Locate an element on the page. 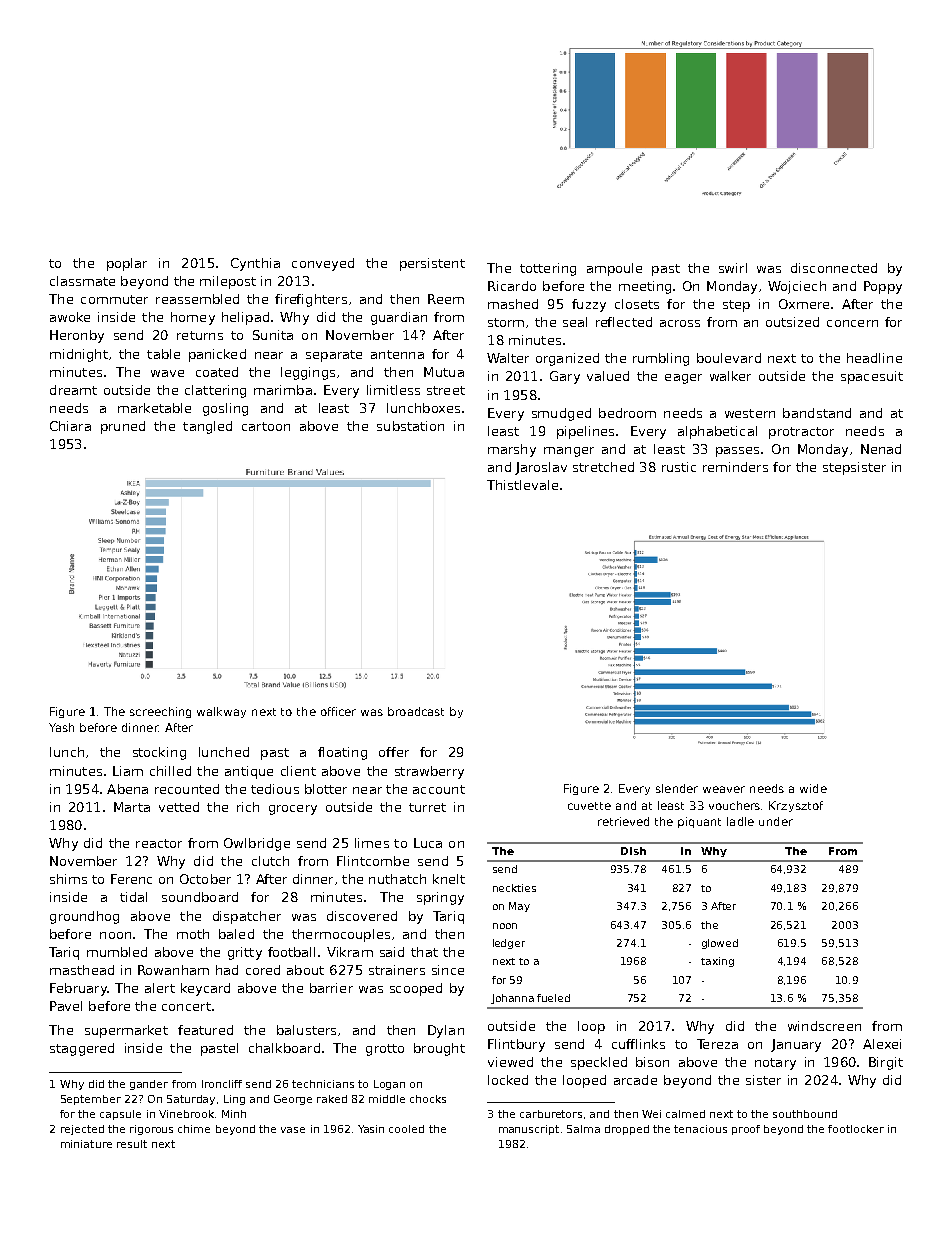 The width and height of the page is (952, 1233). tottering is located at coordinates (548, 269).
